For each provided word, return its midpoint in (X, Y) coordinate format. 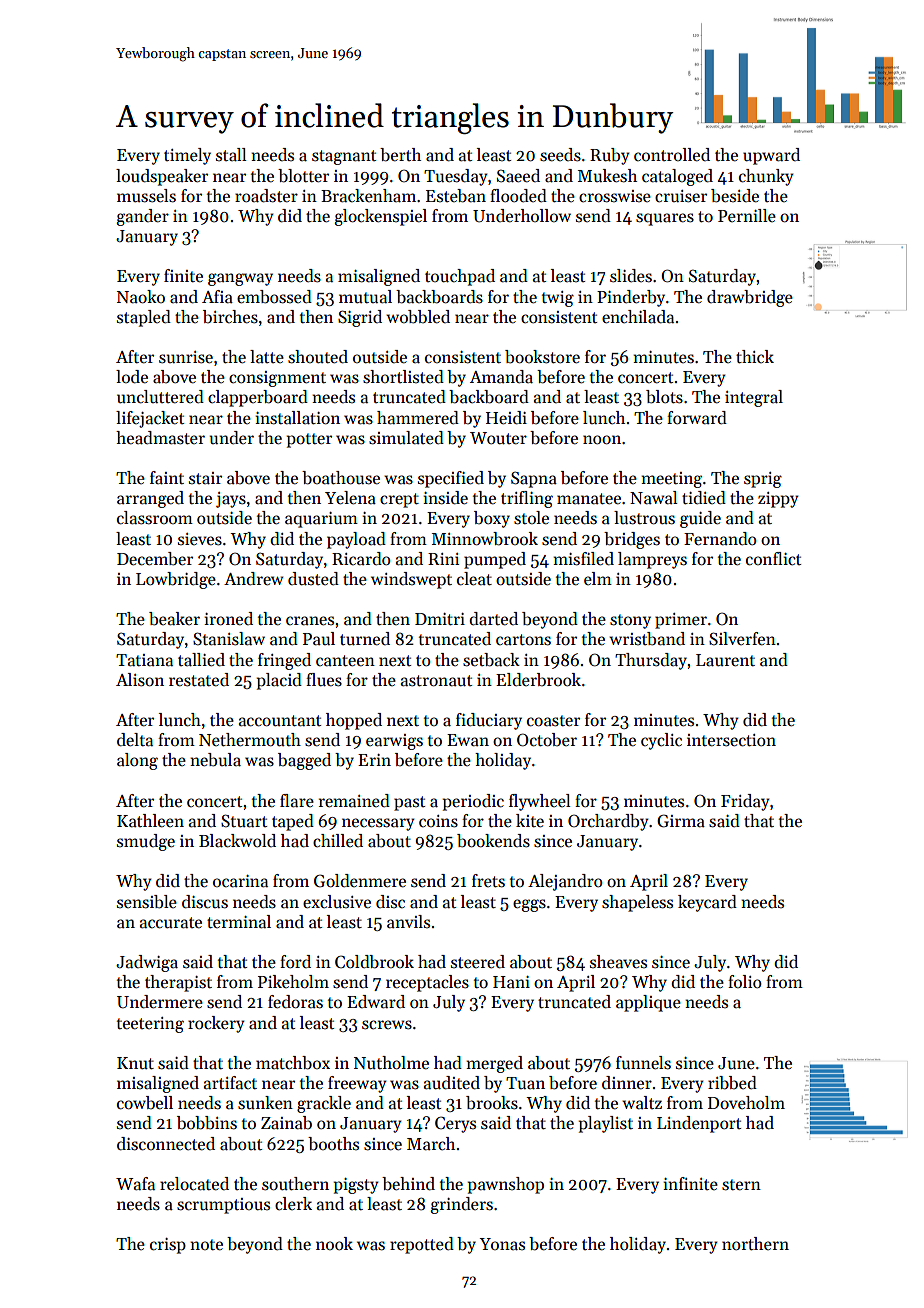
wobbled (418, 317)
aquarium (321, 520)
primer (681, 621)
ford (295, 961)
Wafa (135, 1184)
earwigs (394, 742)
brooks (492, 1103)
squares (665, 219)
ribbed (732, 1083)
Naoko (141, 297)
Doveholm (746, 1103)
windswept (411, 580)
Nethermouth (250, 740)
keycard (707, 903)
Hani (511, 982)
